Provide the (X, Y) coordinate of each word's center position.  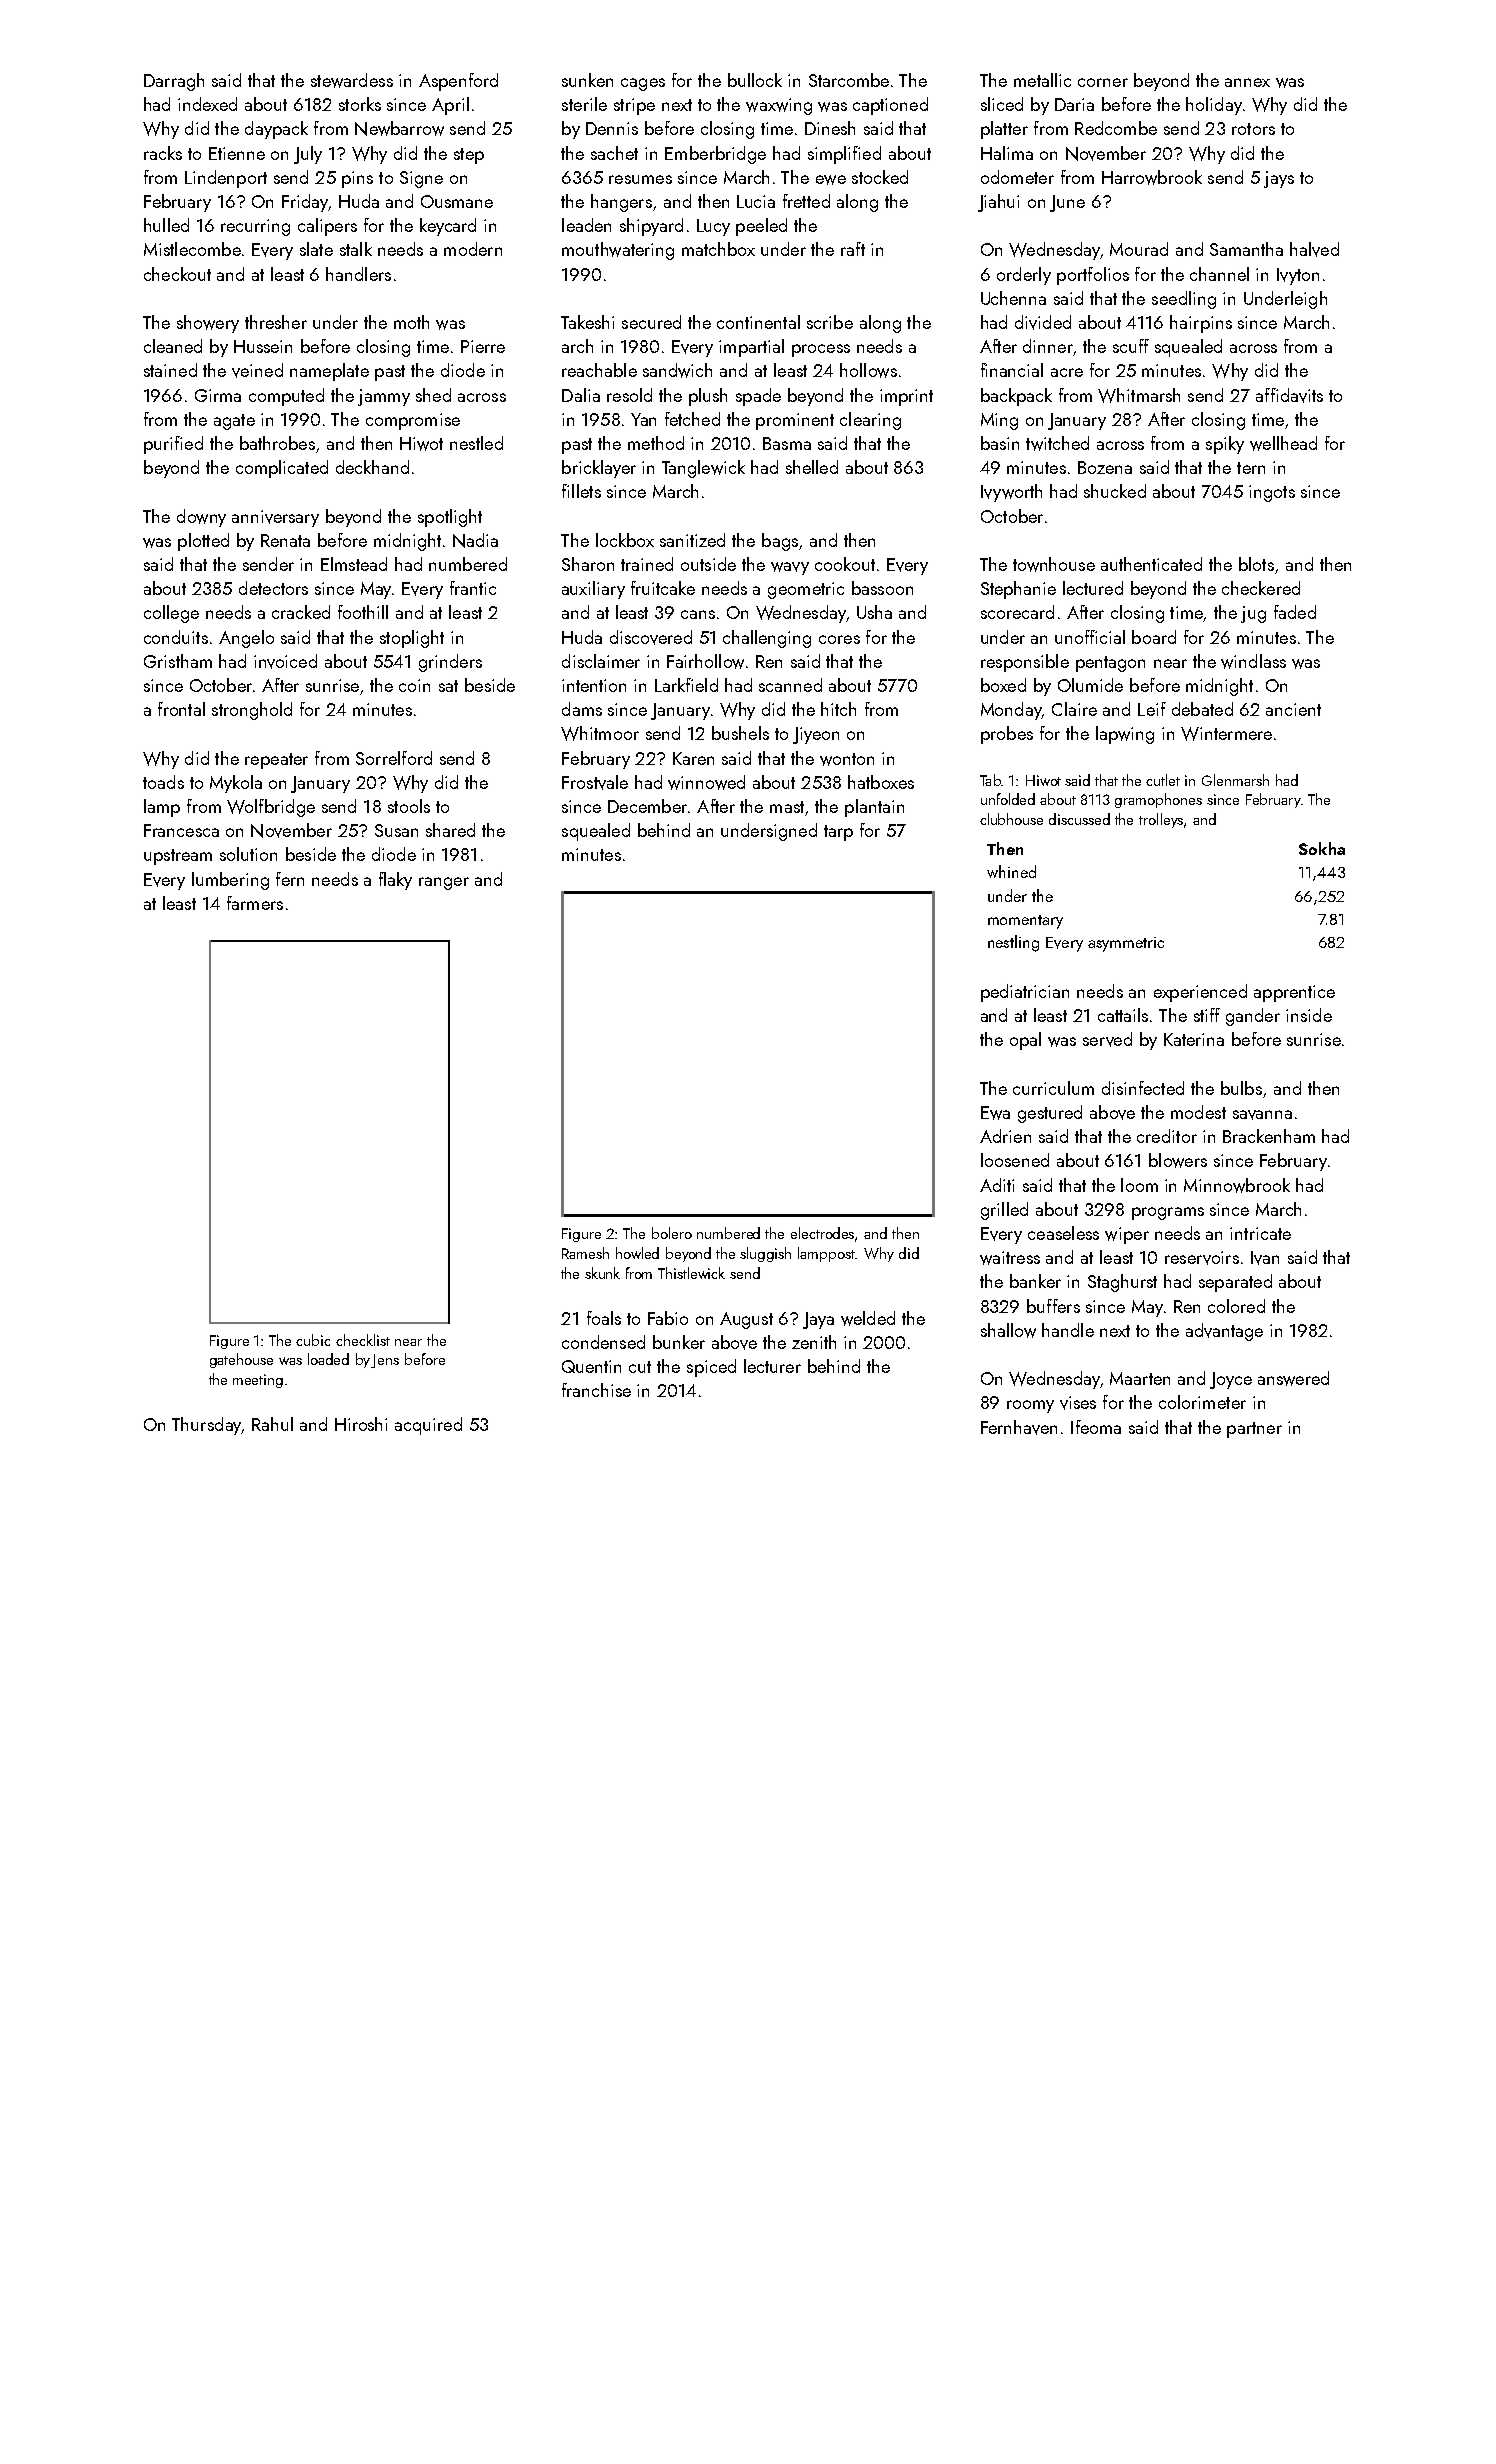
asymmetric (1126, 944)
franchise (596, 1390)
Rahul (272, 1424)
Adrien (1005, 1136)
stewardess (352, 80)
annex (1247, 82)
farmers (255, 903)
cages (643, 84)
